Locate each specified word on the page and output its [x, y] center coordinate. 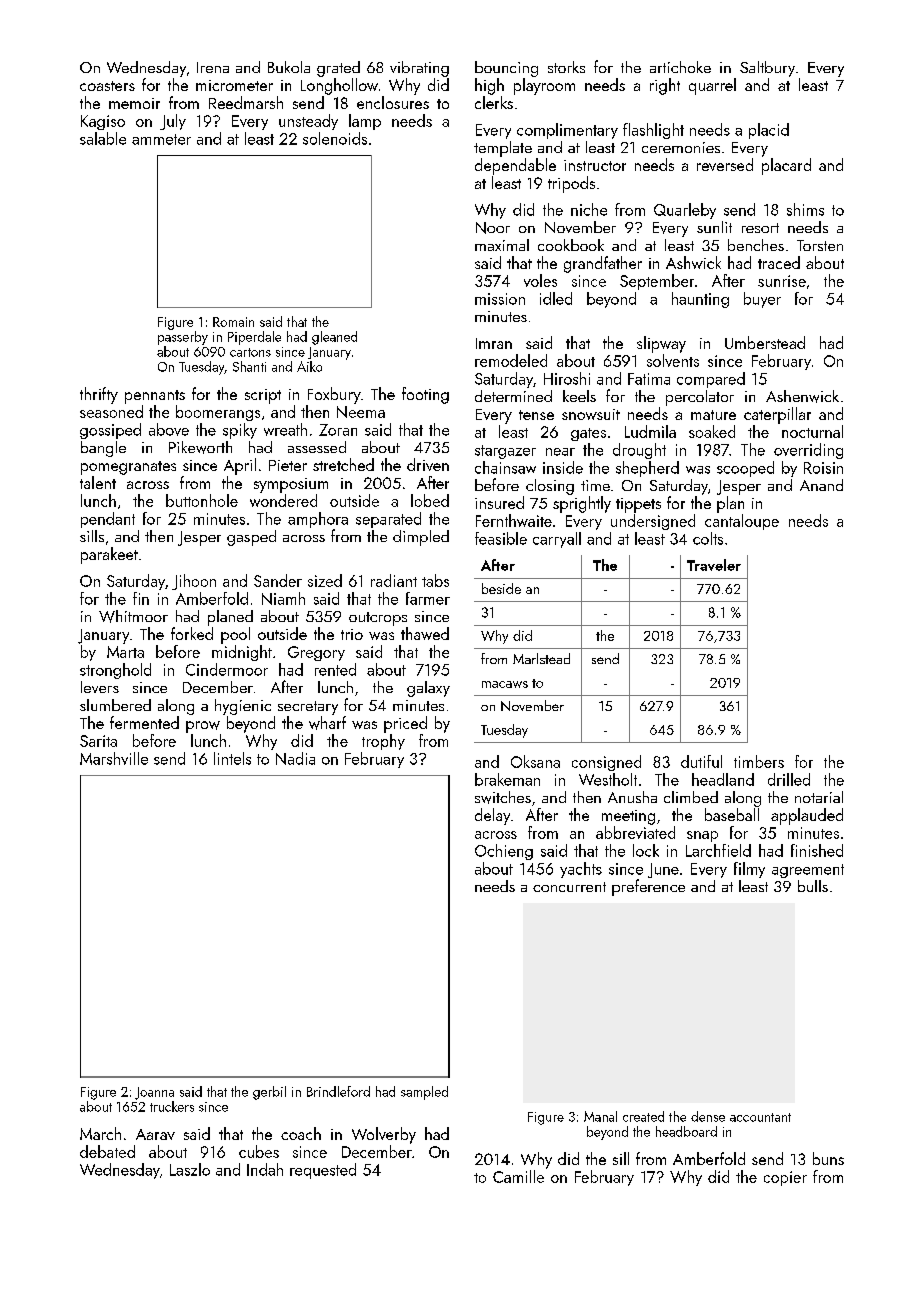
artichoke [680, 67]
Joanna [154, 1093]
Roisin [823, 468]
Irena [213, 67]
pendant [108, 520]
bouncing [506, 69]
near [560, 452]
